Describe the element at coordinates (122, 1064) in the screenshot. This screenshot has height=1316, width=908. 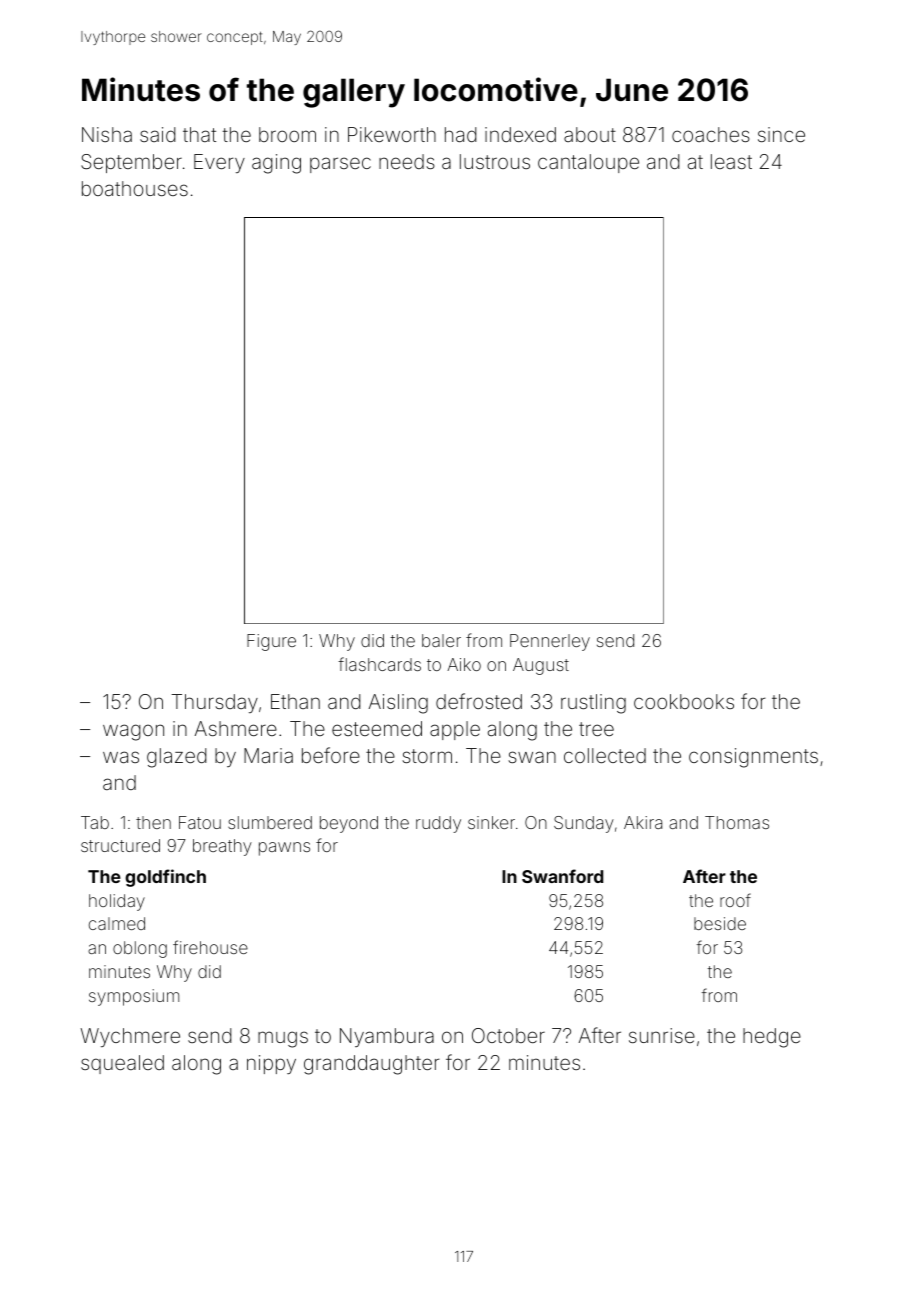
I see `squealed` at that location.
